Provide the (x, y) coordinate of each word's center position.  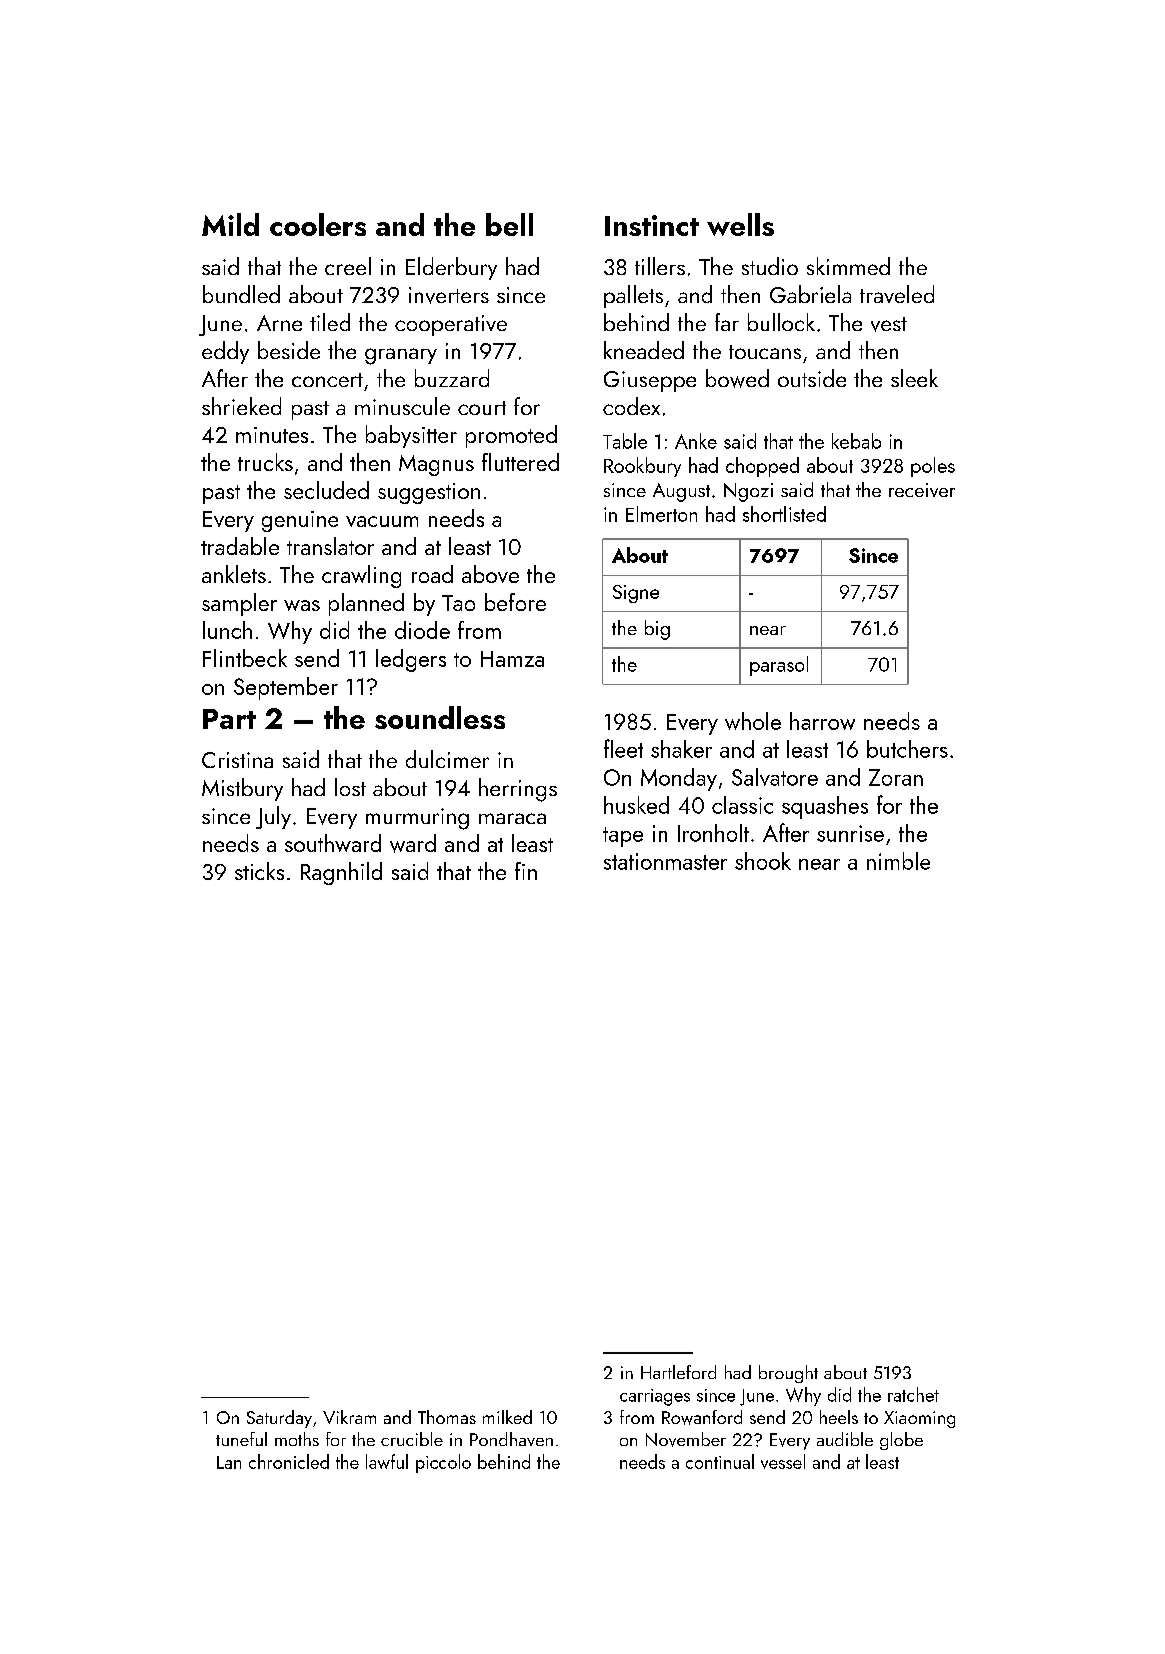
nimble (898, 861)
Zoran (896, 777)
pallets (633, 296)
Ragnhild (341, 873)
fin (526, 871)
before (515, 602)
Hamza (512, 659)
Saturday (279, 1419)
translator (330, 546)
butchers (907, 749)
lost (350, 787)
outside (812, 378)
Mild (230, 224)
